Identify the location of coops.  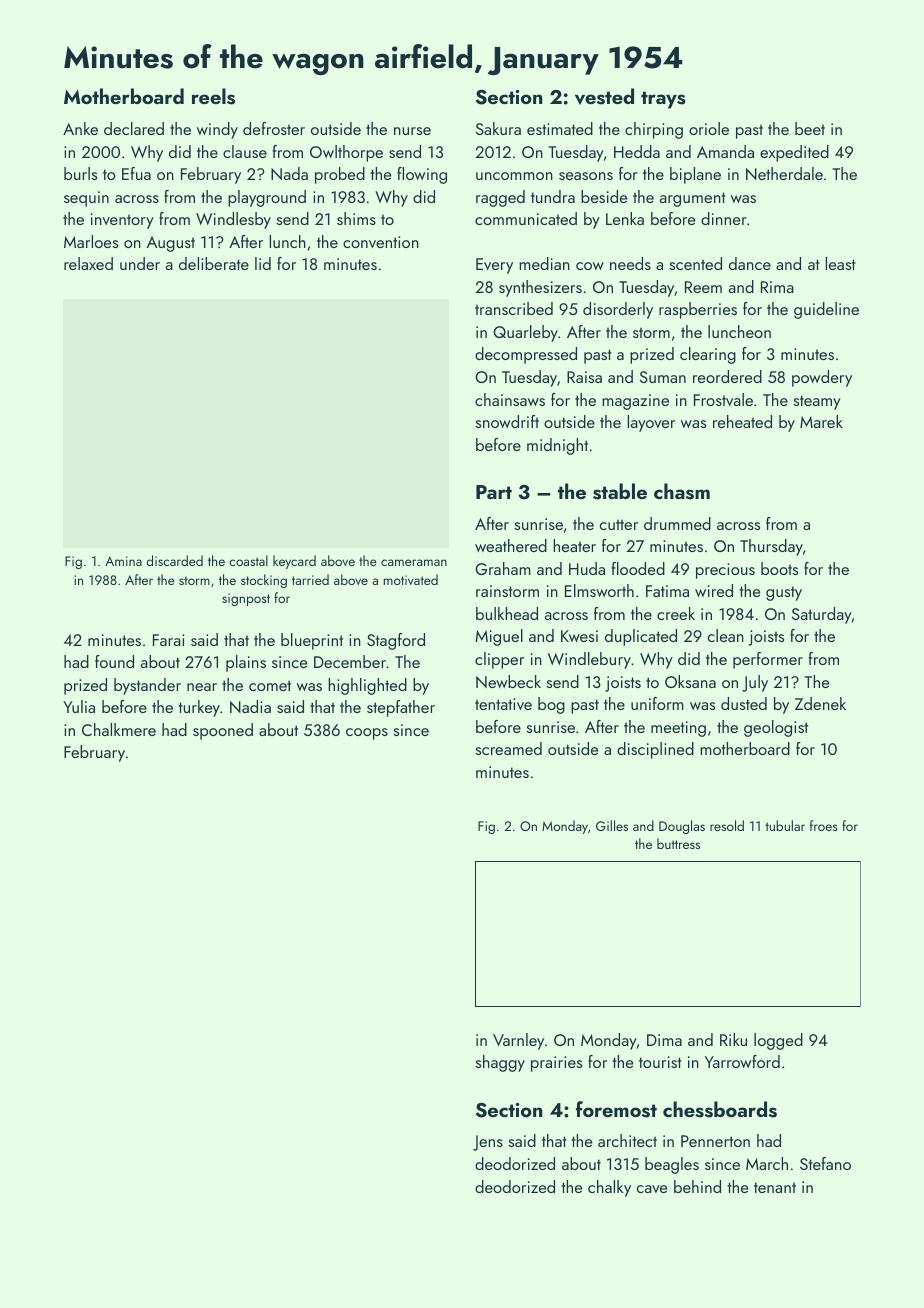
(367, 734).
